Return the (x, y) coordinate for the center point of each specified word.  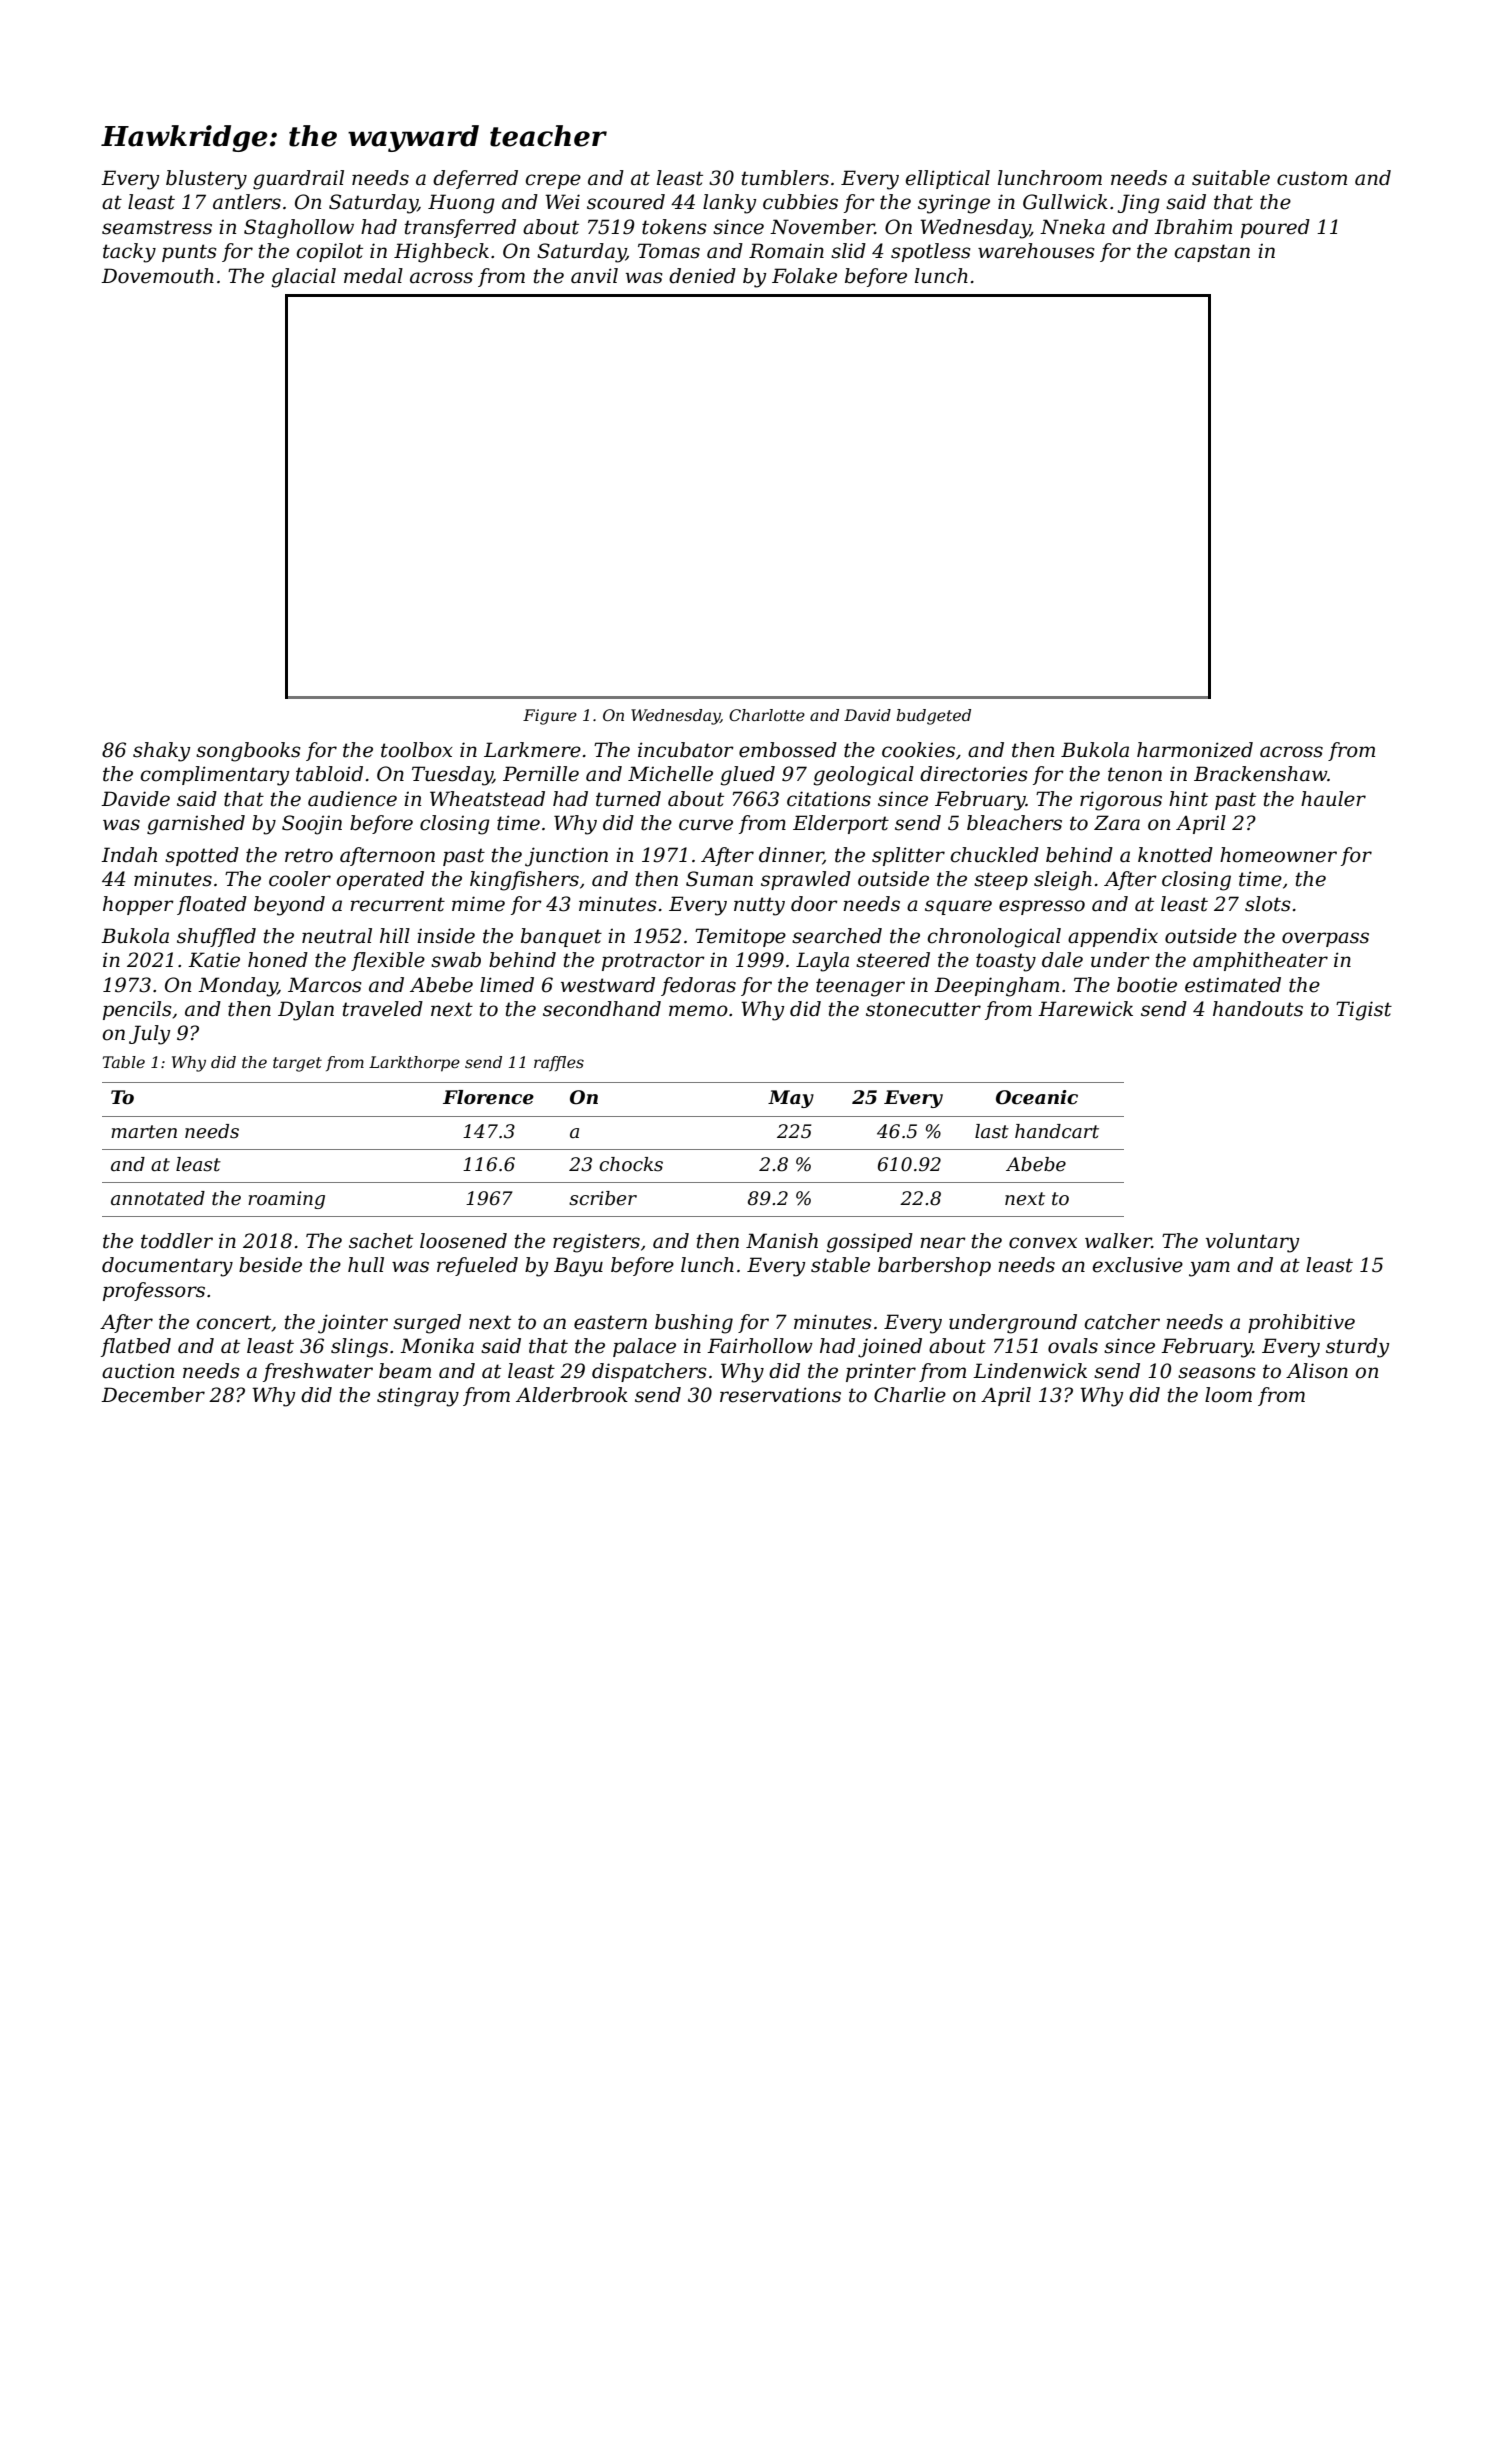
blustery (206, 180)
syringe (954, 204)
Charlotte (767, 715)
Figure (550, 717)
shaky (161, 752)
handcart (1057, 1131)
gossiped (870, 1243)
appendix (1113, 937)
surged (427, 1324)
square (958, 907)
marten (144, 1132)
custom (1312, 178)
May (791, 1099)
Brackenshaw (1260, 774)
